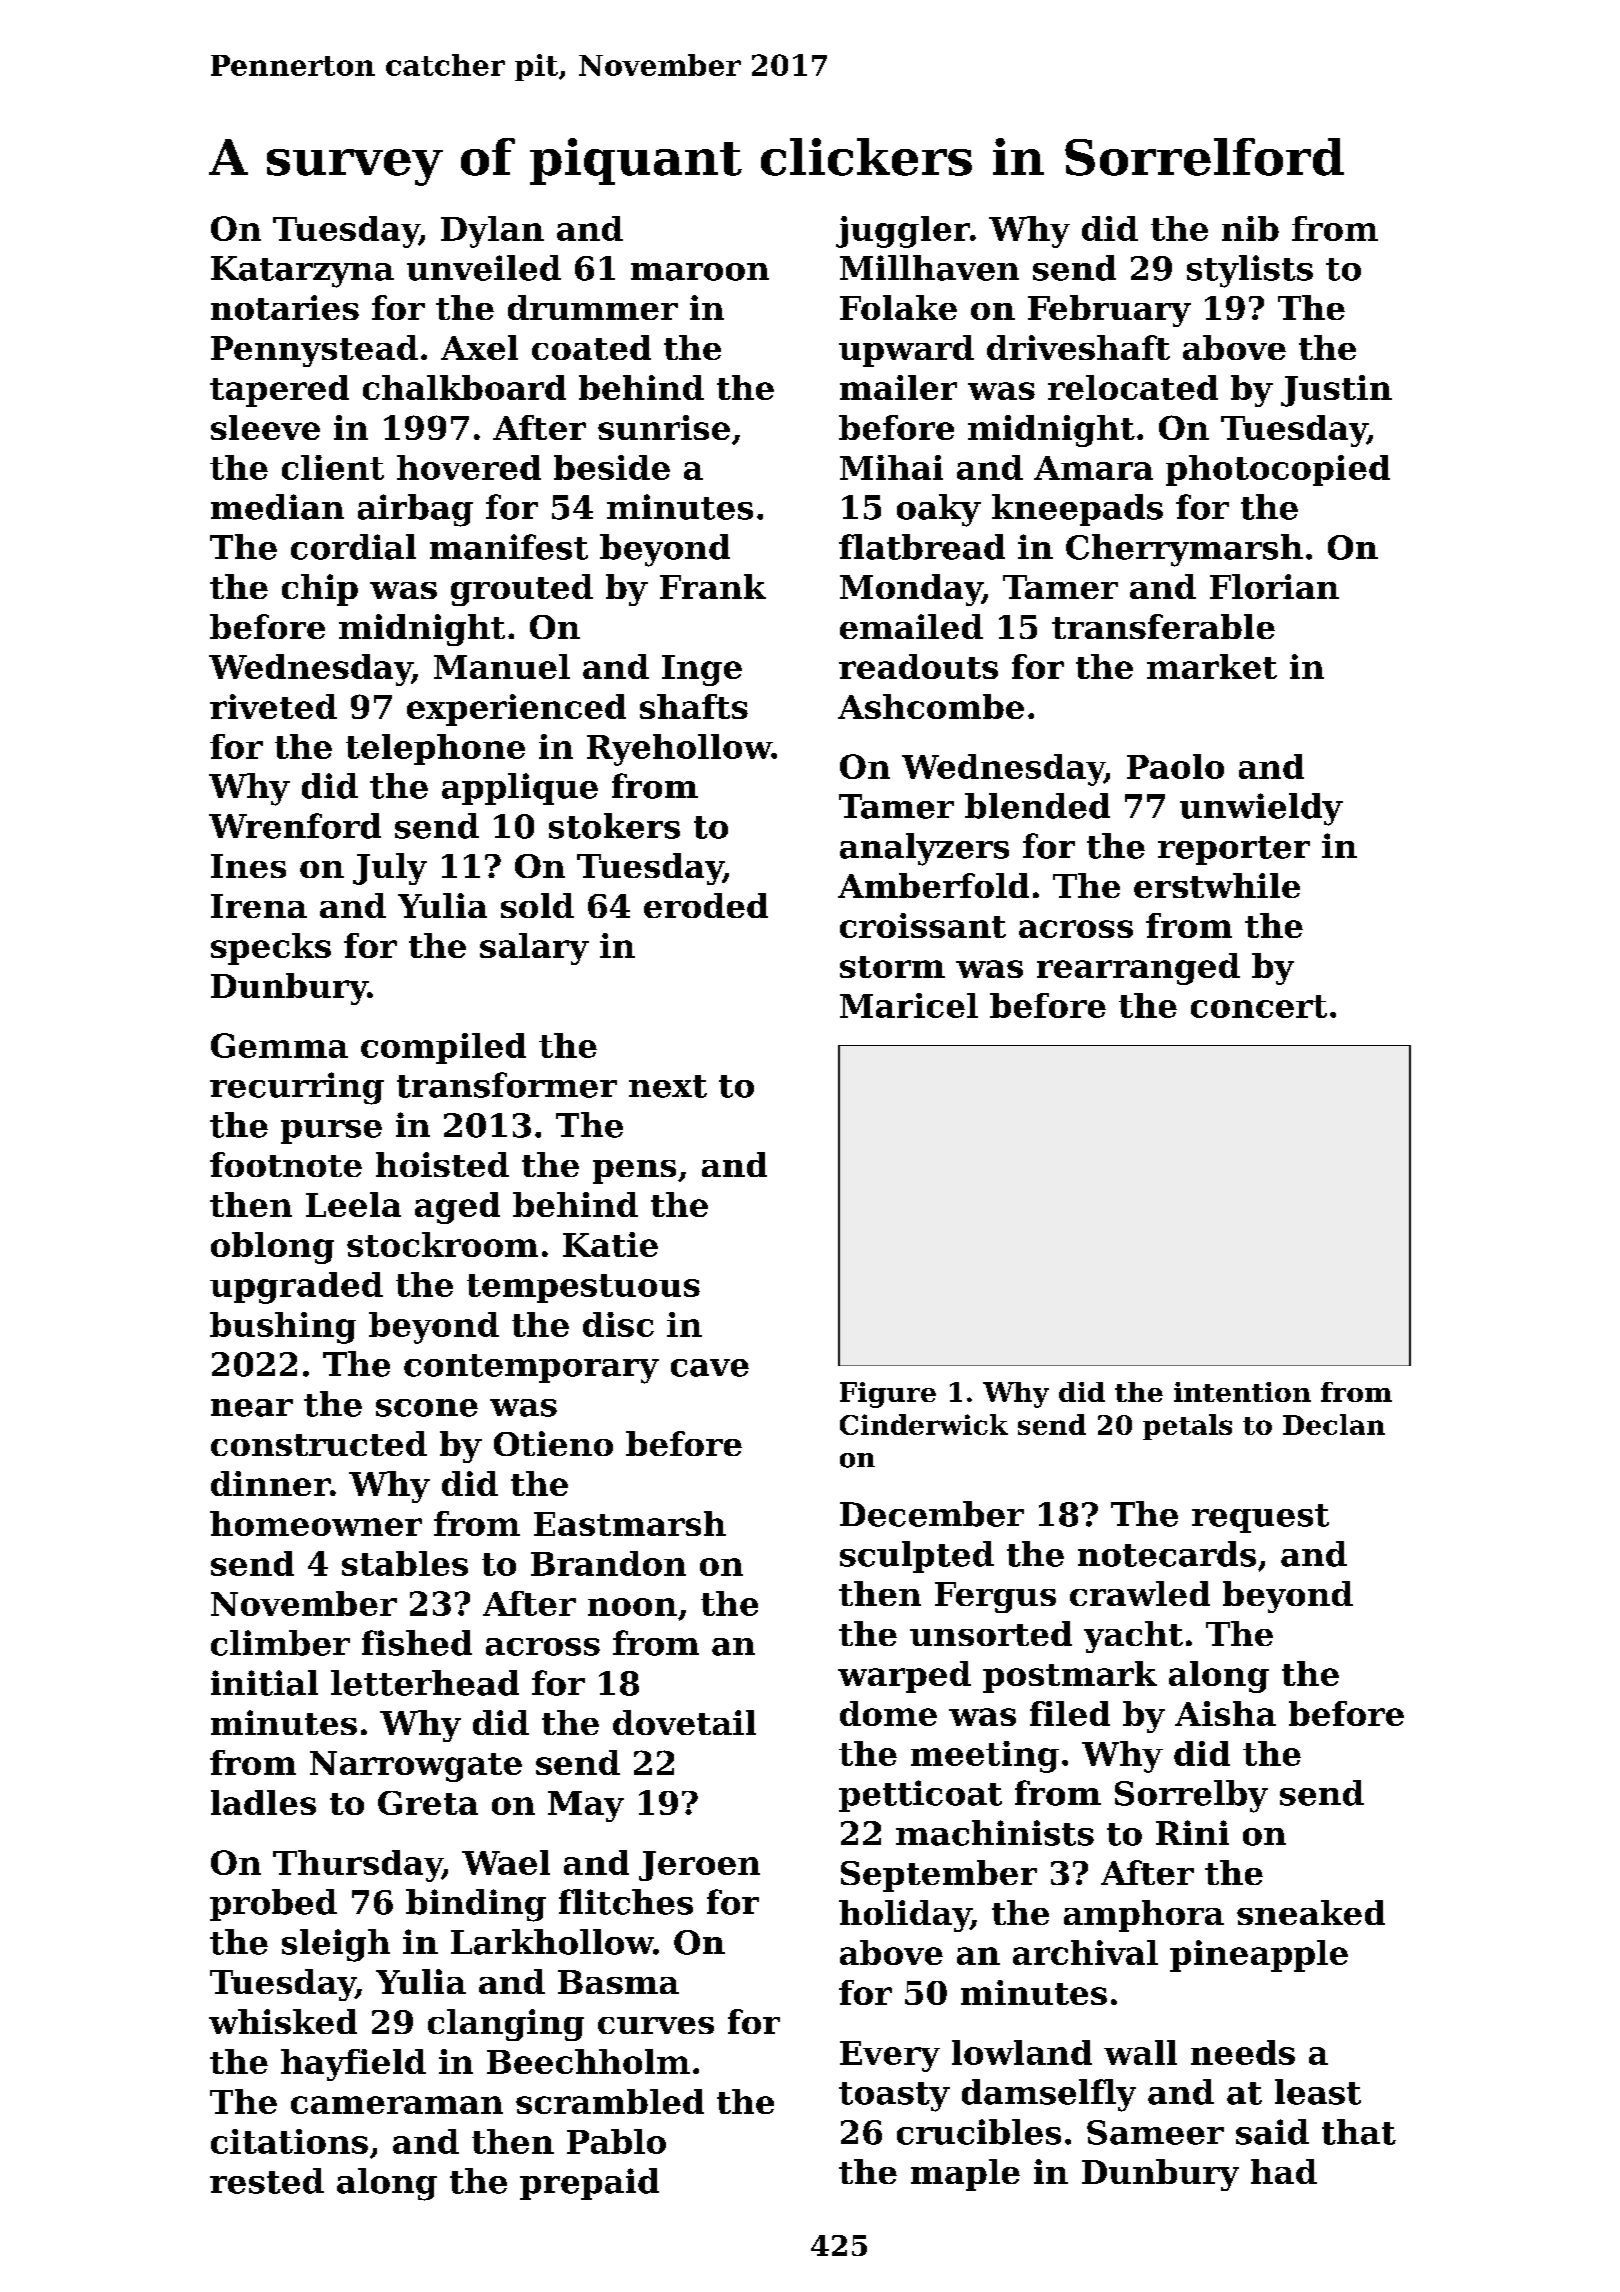 This screenshot has width=1620, height=2292. What do you see at coordinates (1250, 228) in the screenshot?
I see `nib` at bounding box center [1250, 228].
